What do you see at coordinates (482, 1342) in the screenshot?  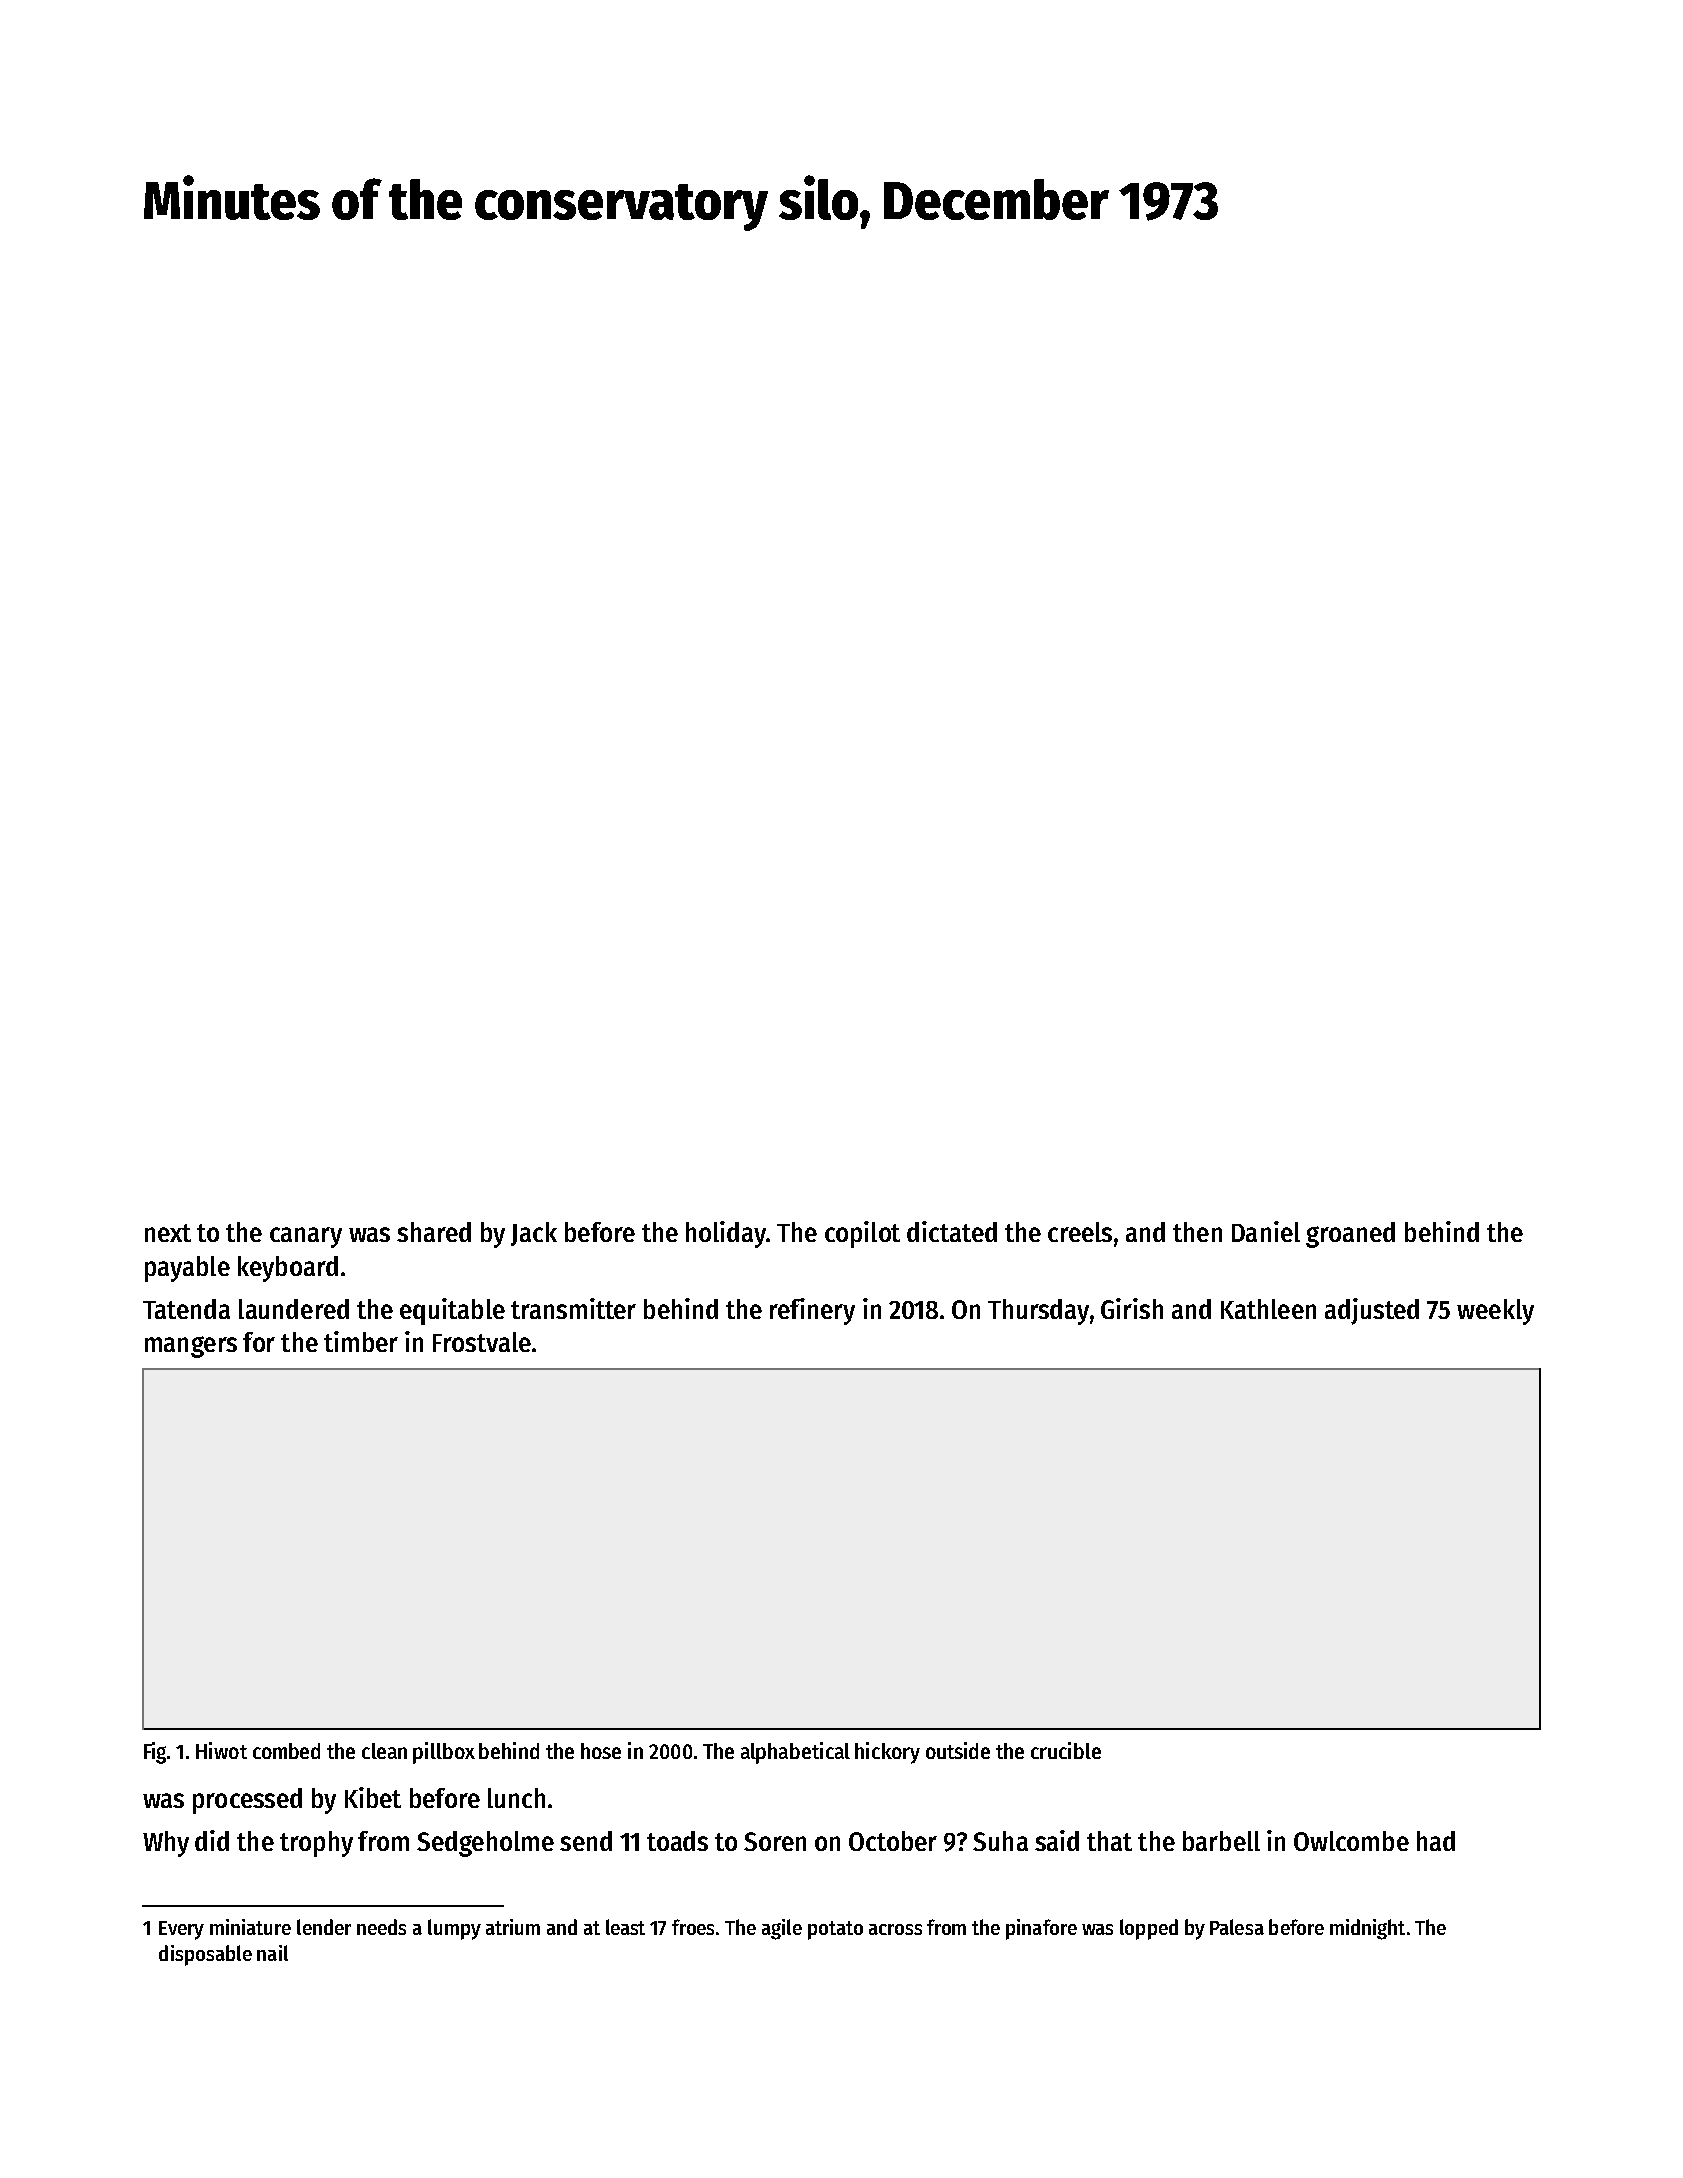 I see `Frostvale` at bounding box center [482, 1342].
